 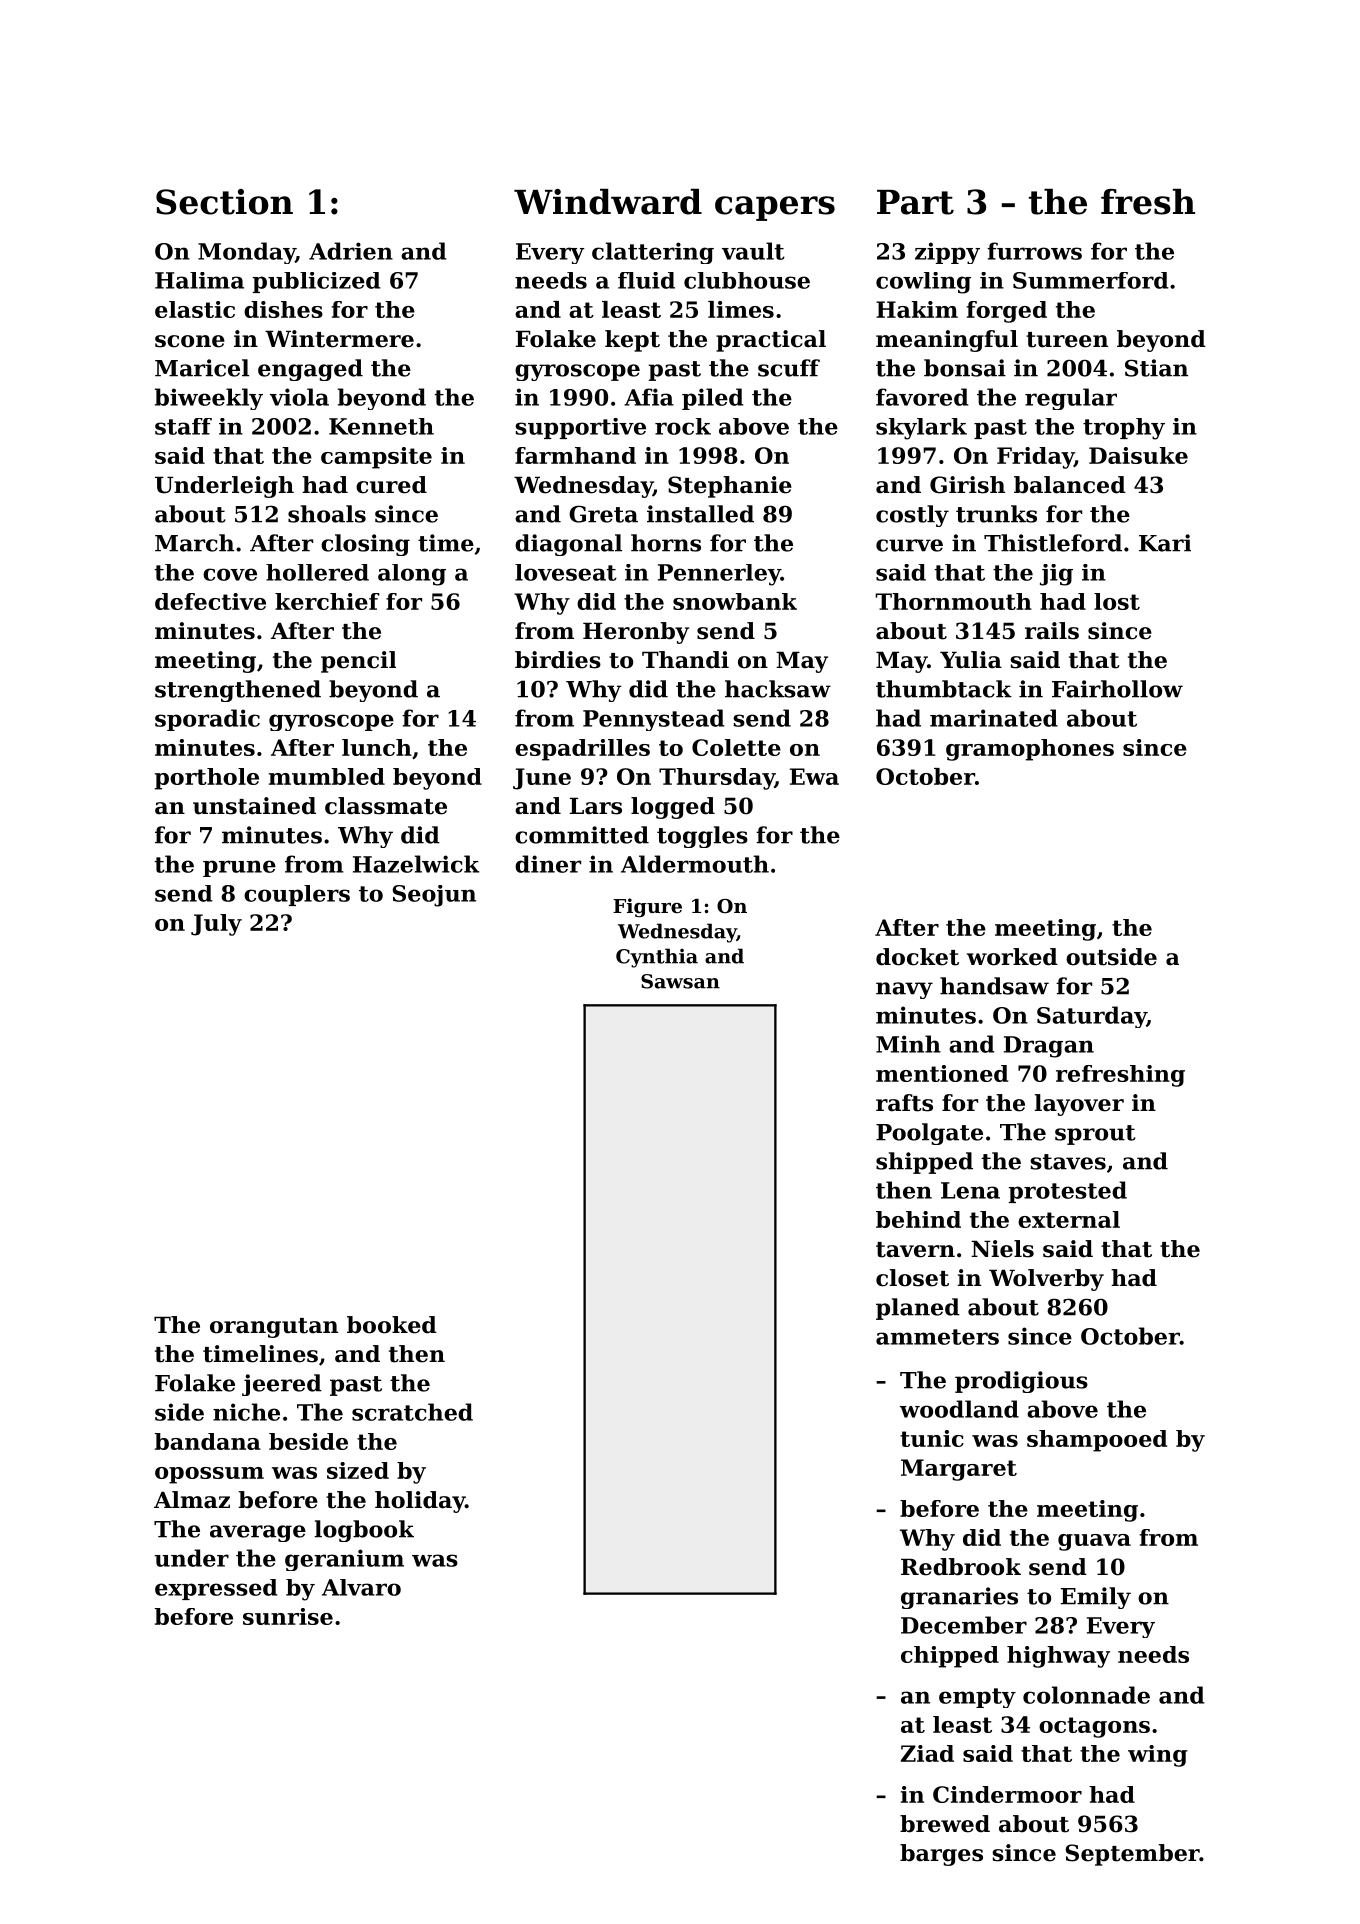 What do you see at coordinates (199, 280) in the screenshot?
I see `Halima` at bounding box center [199, 280].
